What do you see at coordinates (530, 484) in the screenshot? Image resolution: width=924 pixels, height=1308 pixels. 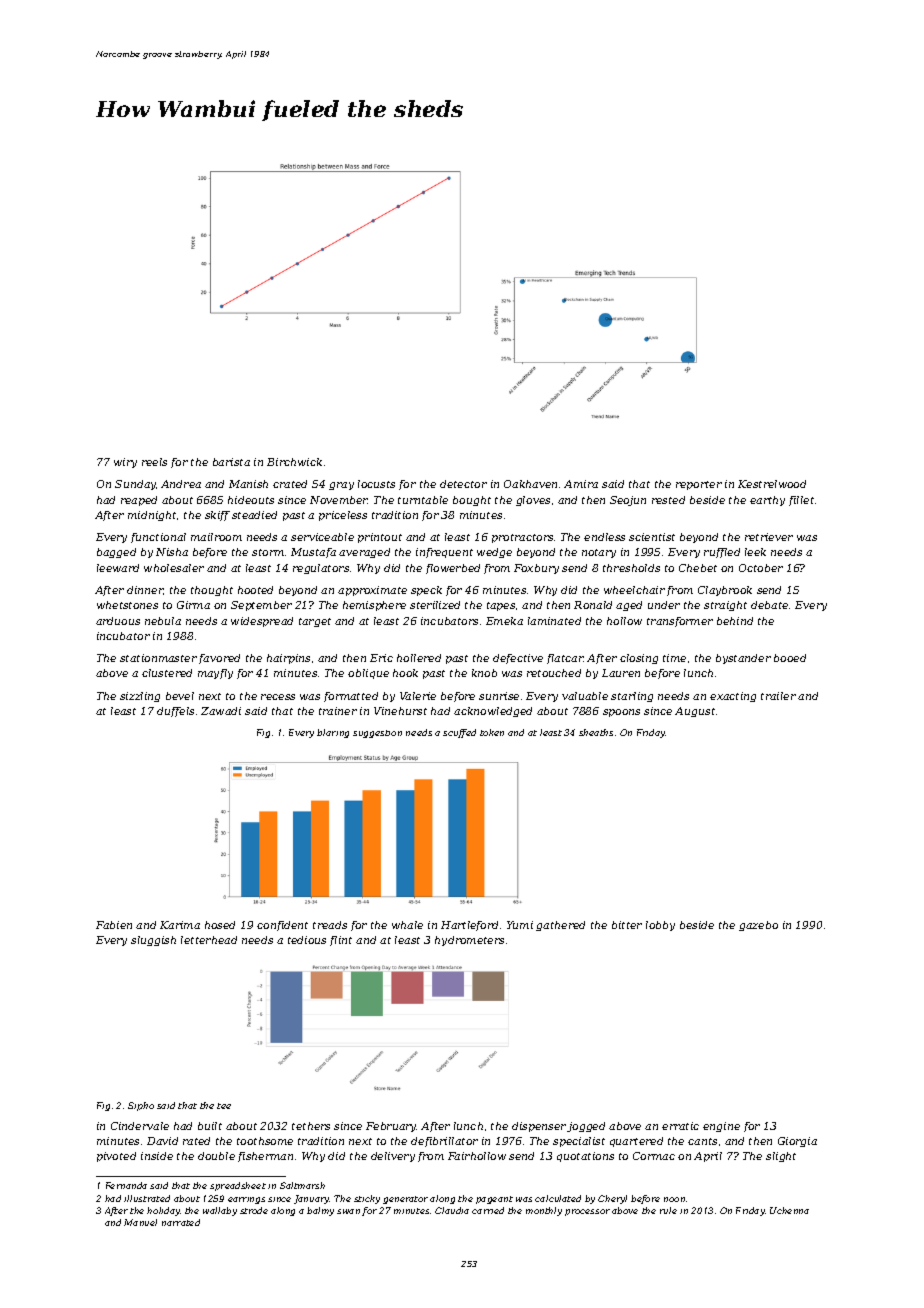 I see `Oakhaven` at bounding box center [530, 484].
